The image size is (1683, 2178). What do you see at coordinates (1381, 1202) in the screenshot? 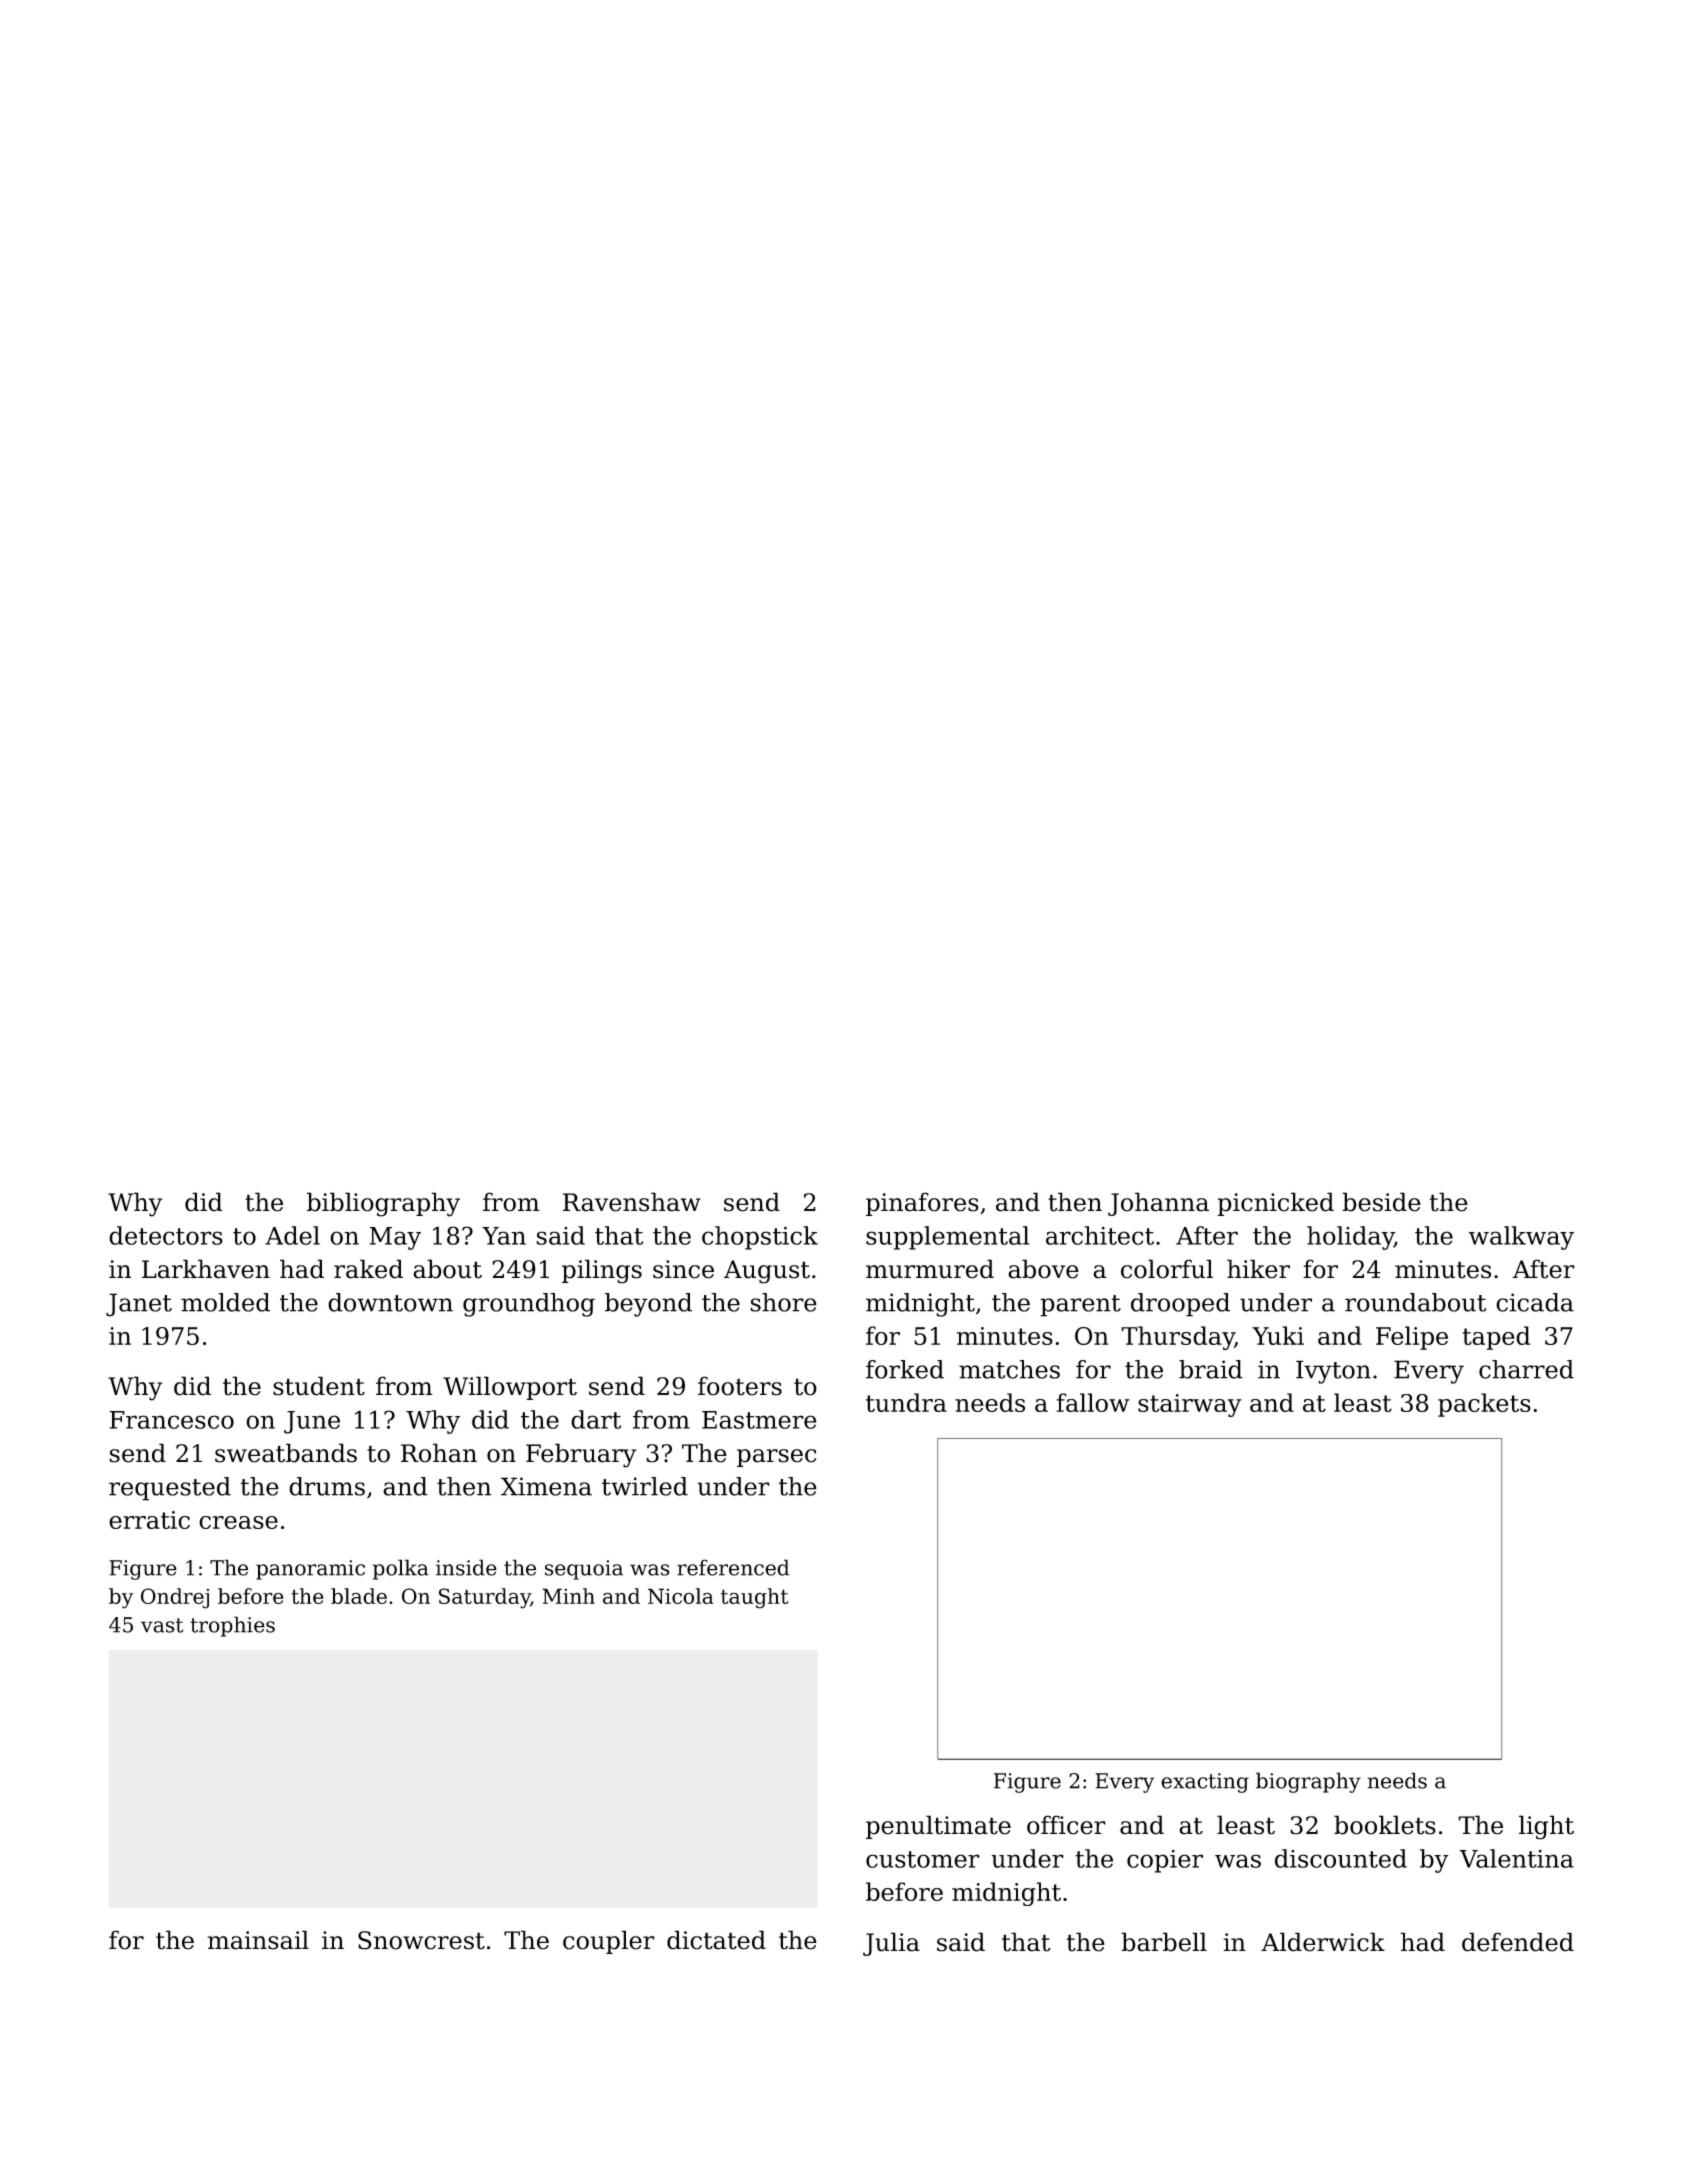
I see `beside` at bounding box center [1381, 1202].
